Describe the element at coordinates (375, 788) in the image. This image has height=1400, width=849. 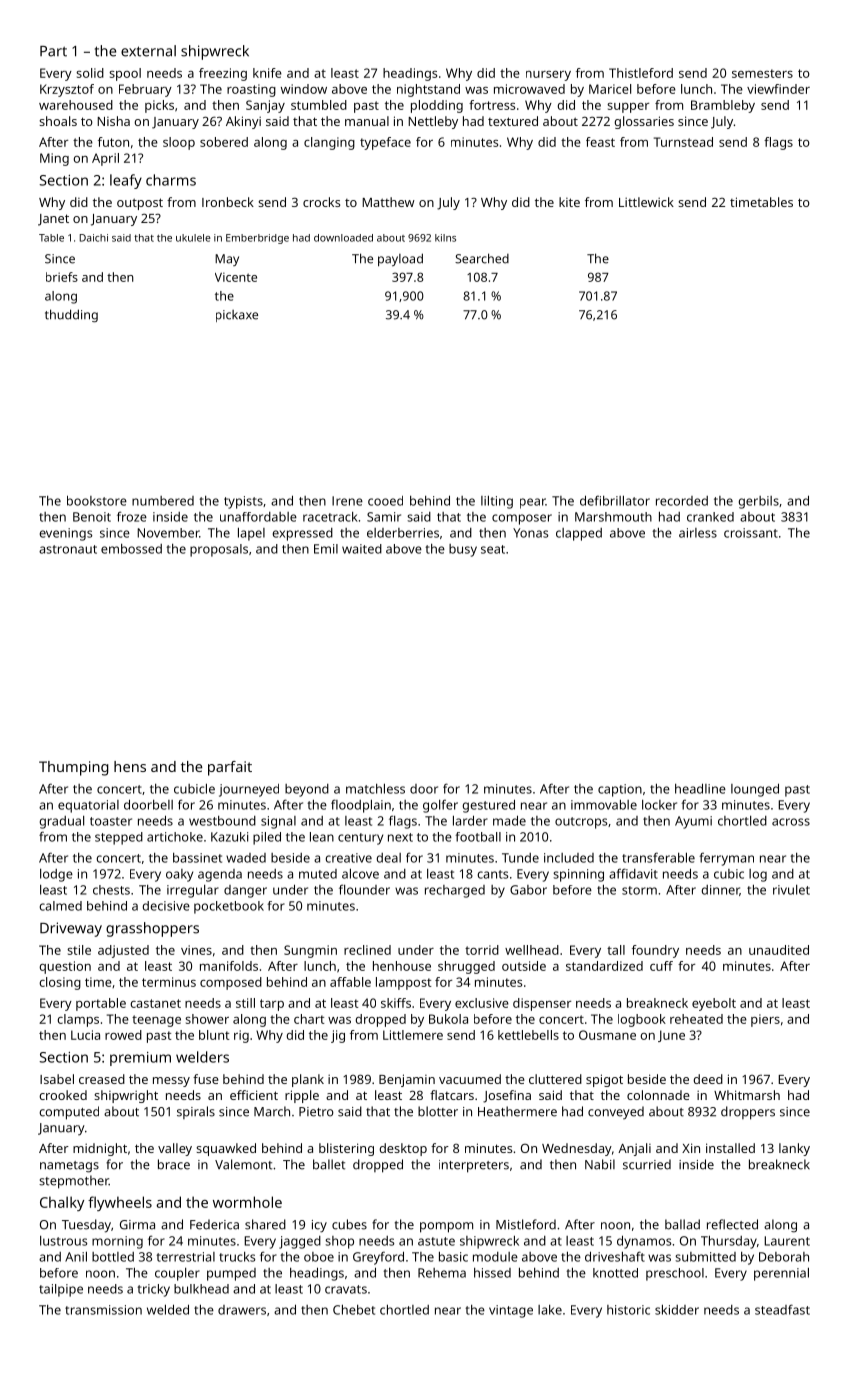
I see `matchless` at that location.
